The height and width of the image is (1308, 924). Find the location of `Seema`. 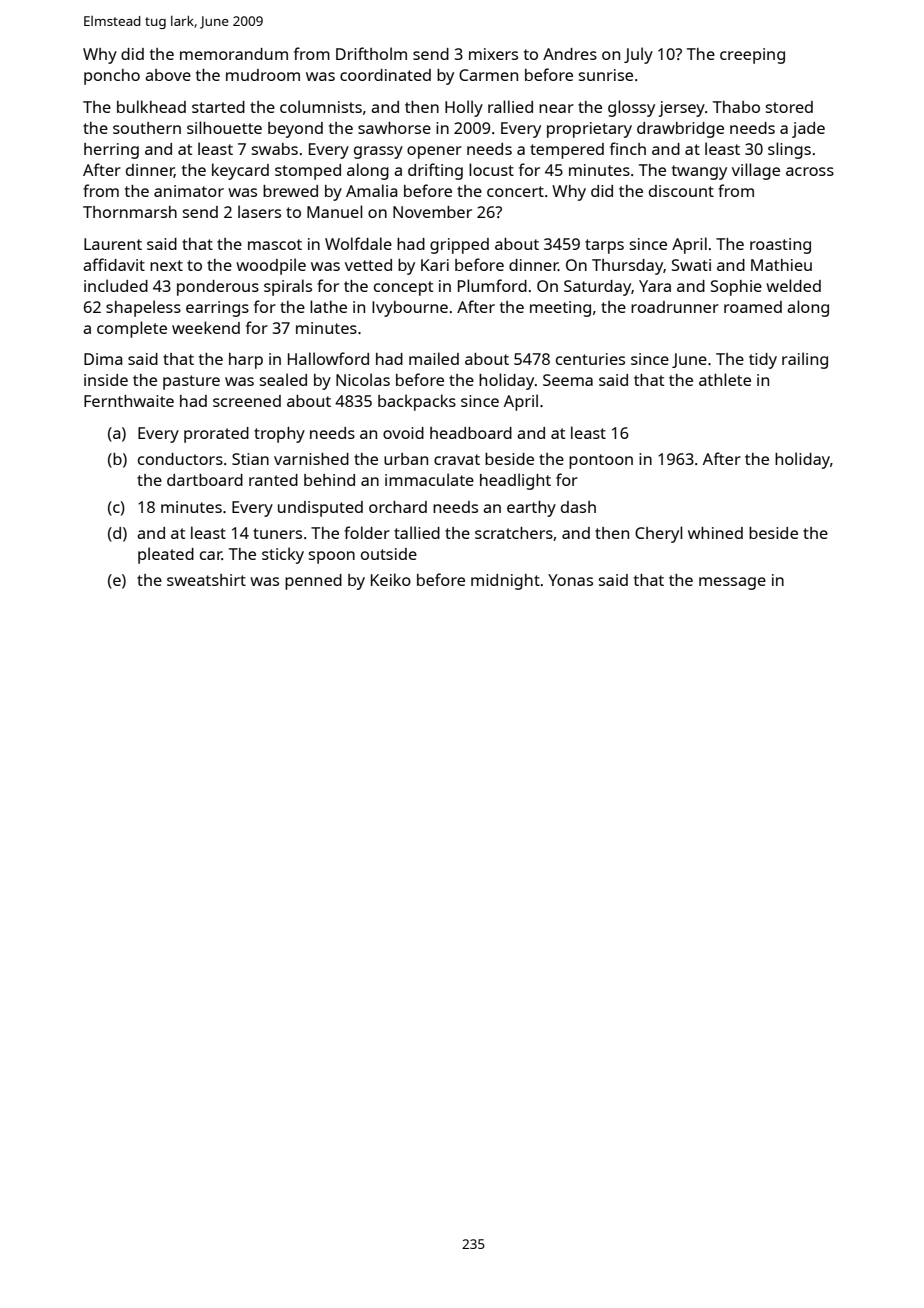

Seema is located at coordinates (568, 380).
